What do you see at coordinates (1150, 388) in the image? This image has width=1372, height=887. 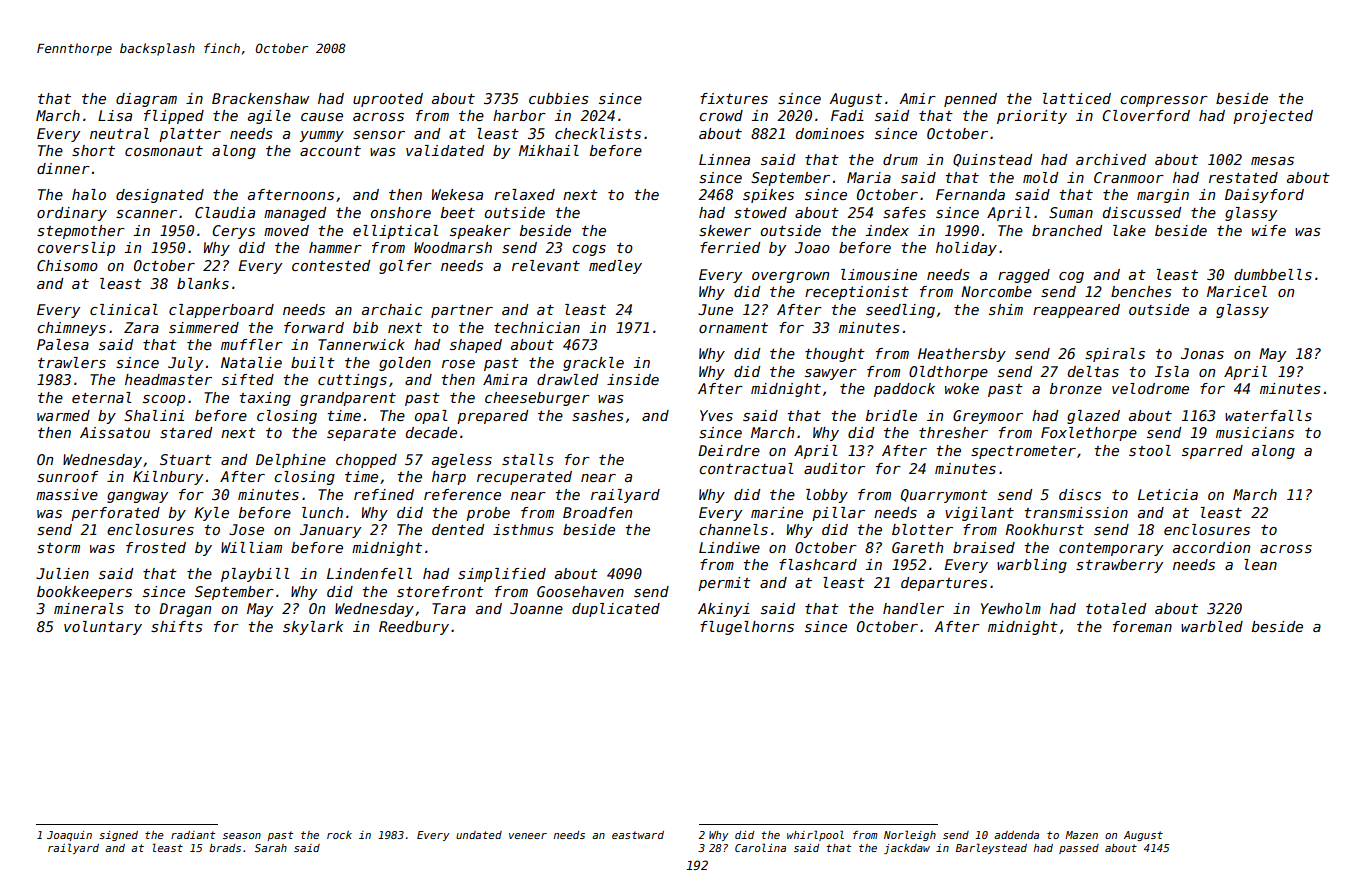 I see `velodrome` at bounding box center [1150, 388].
